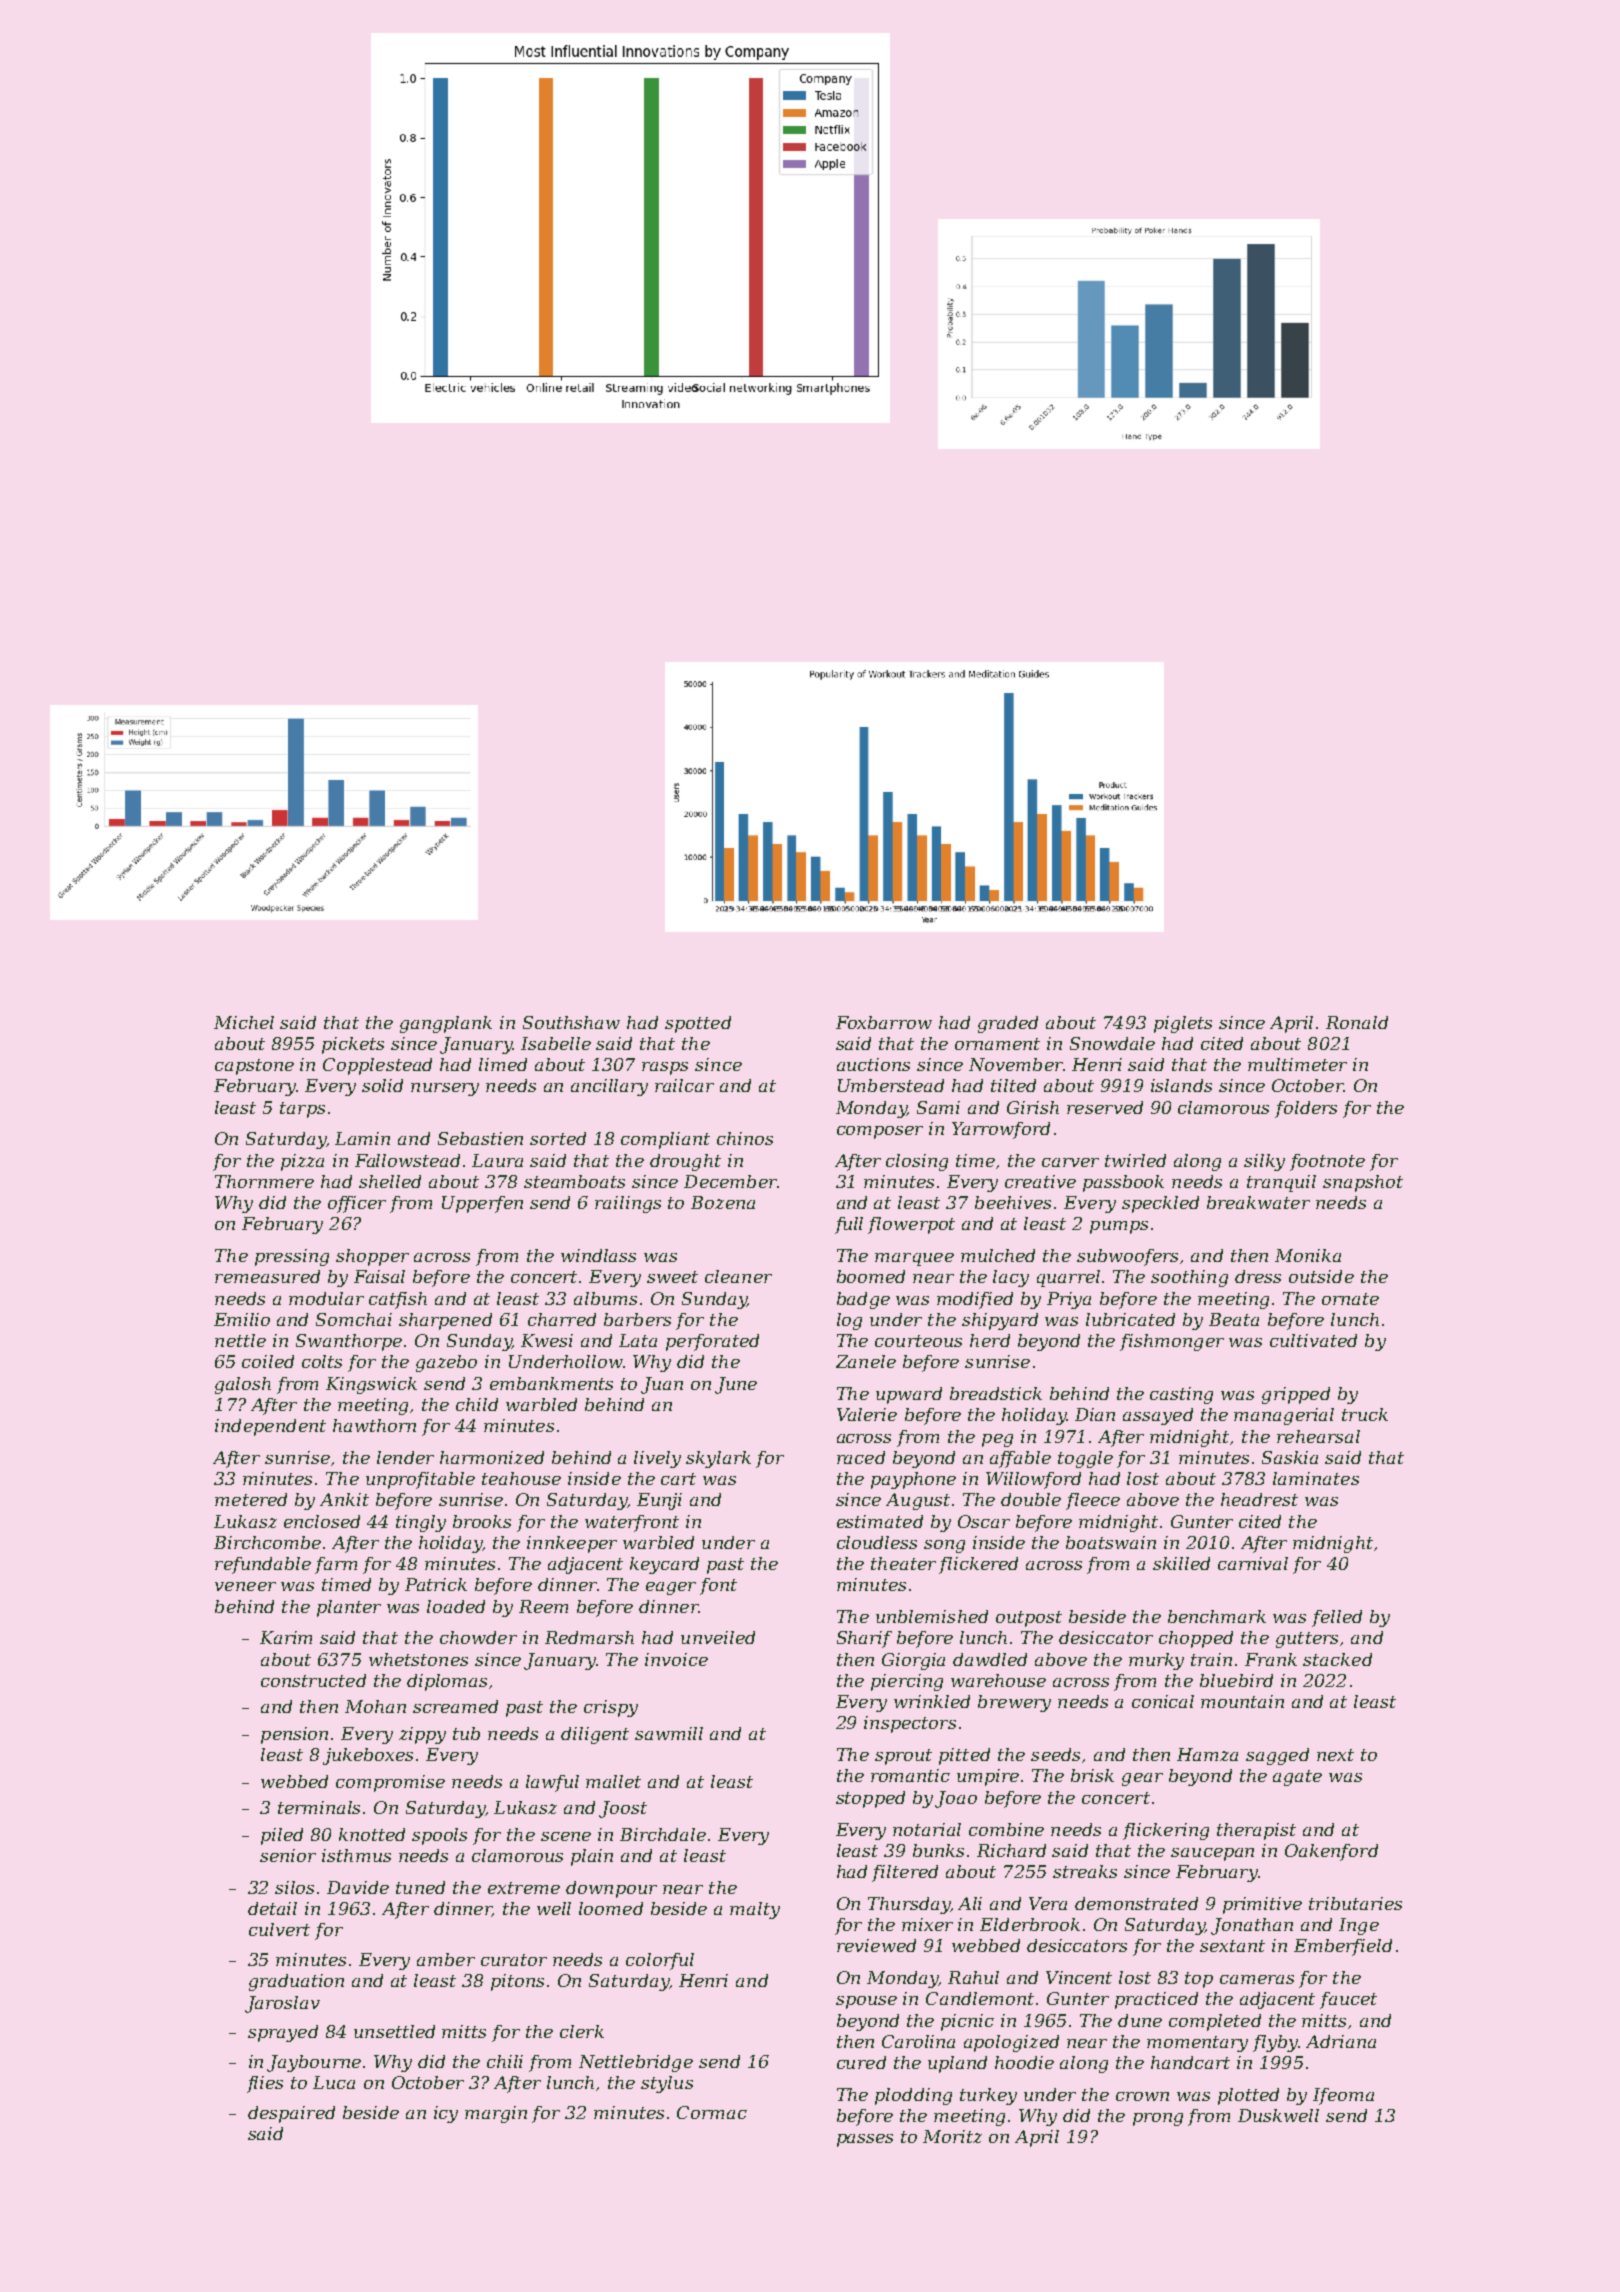 The height and width of the image is (2292, 1620). I want to click on railings, so click(628, 1204).
